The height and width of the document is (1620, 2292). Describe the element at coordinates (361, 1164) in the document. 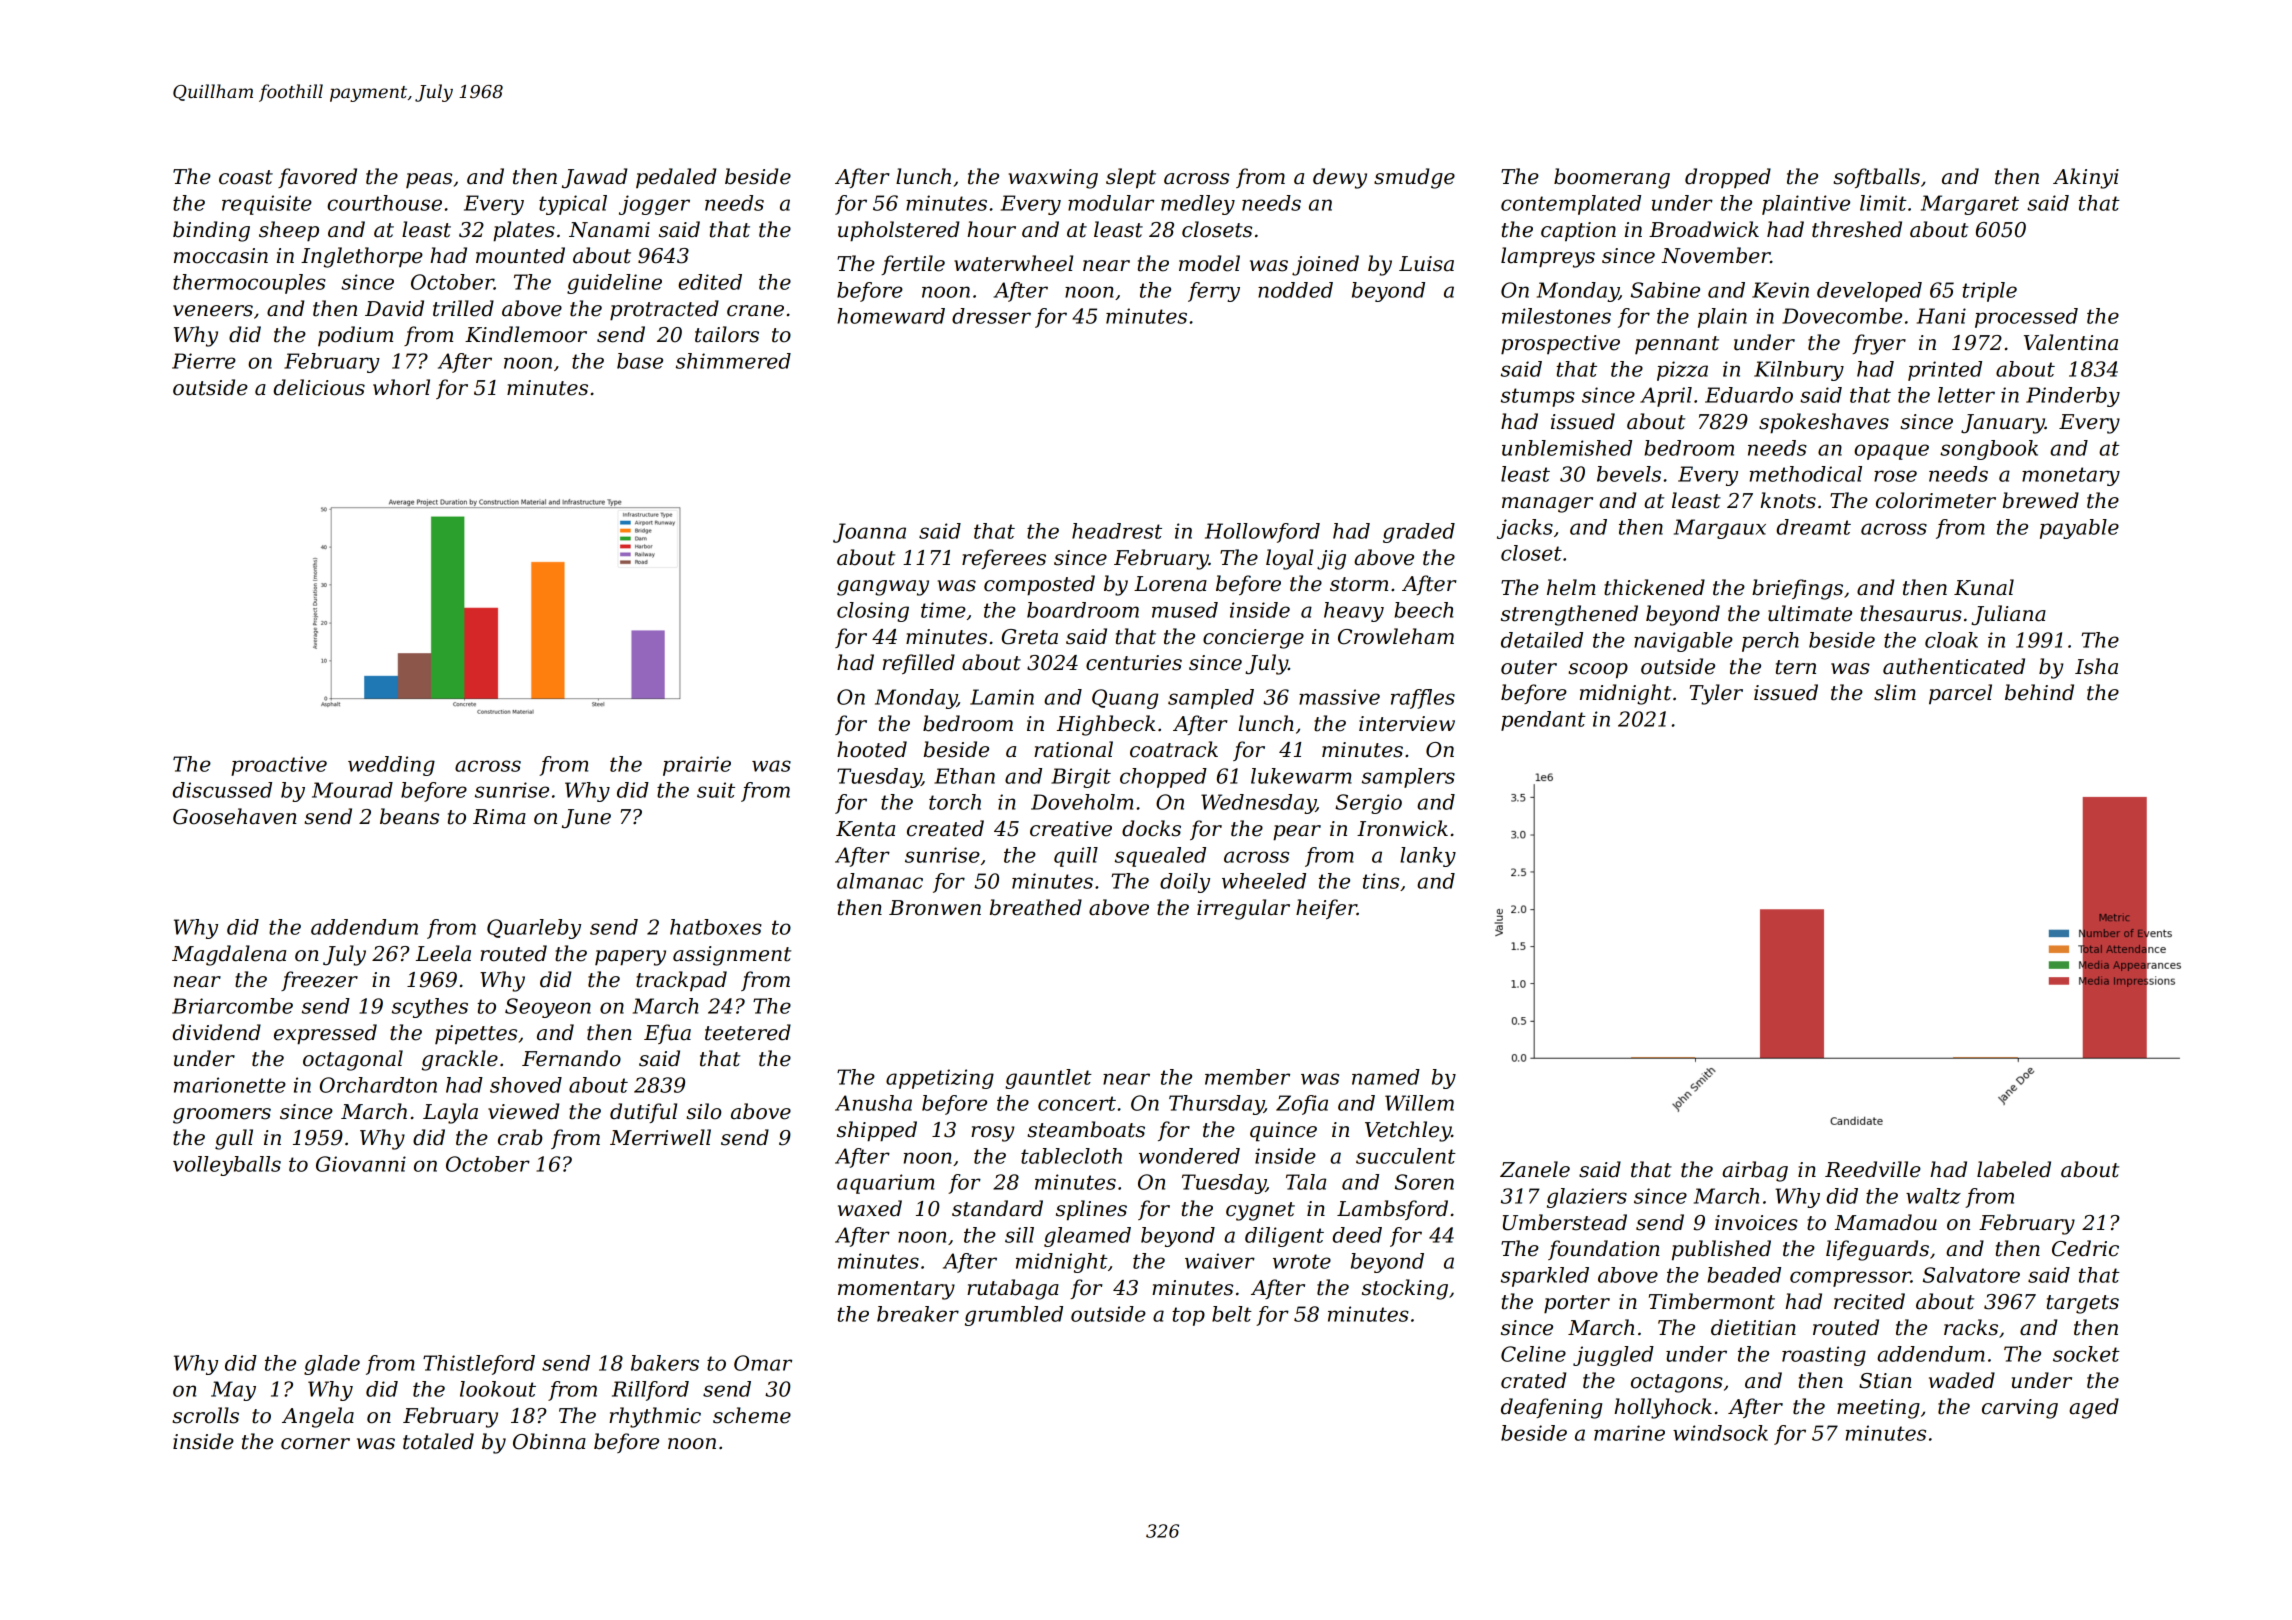

I see `Giovanni` at that location.
